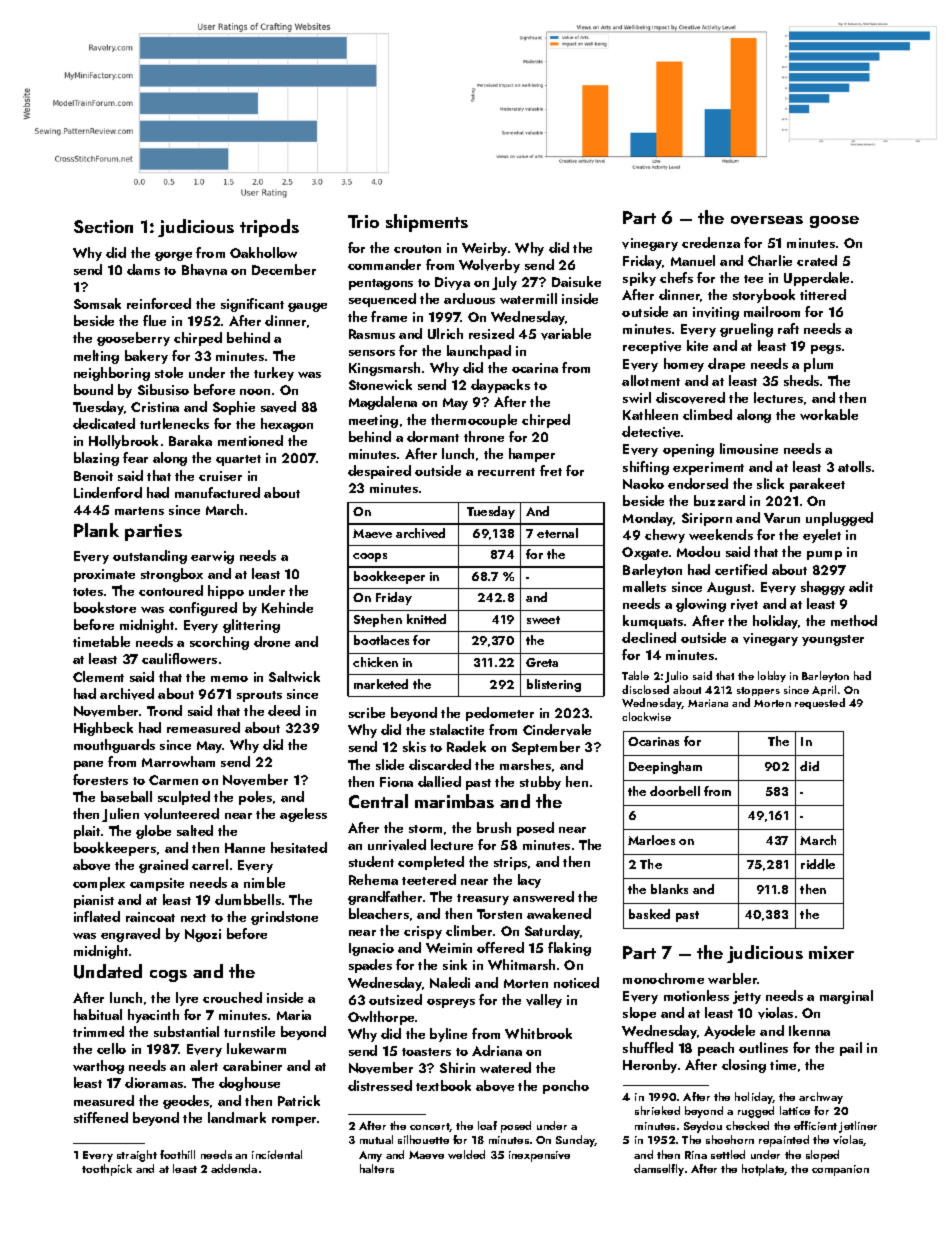  I want to click on requested, so click(820, 703).
